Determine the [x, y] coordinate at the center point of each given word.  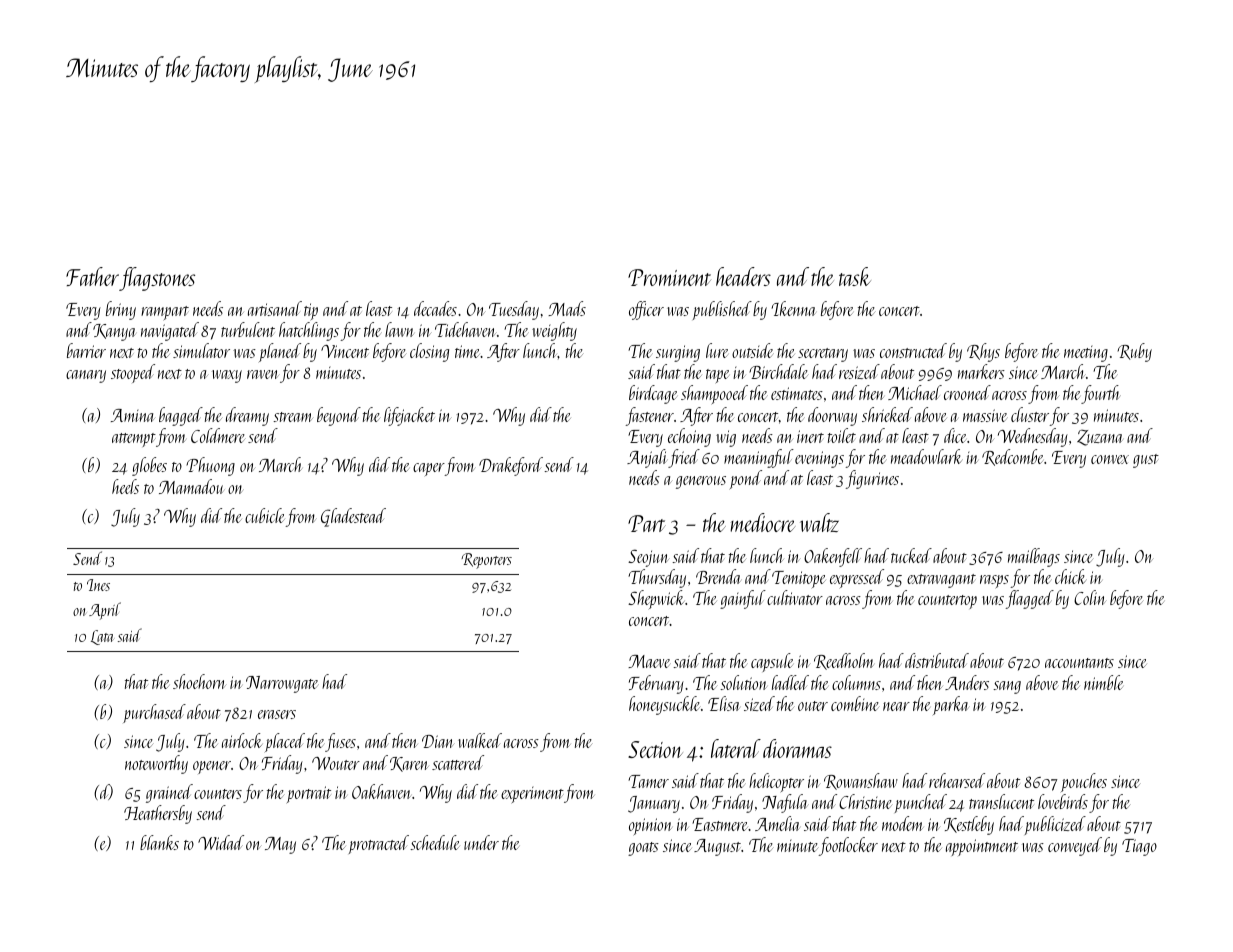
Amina [133, 415]
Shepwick [656, 599]
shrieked [887, 414]
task [855, 276]
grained [169, 793]
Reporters [486, 561]
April [105, 611]
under [481, 842]
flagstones [157, 279]
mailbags [1034, 557]
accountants [1079, 663]
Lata [102, 637]
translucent [1001, 801]
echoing [689, 437]
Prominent [669, 277]
